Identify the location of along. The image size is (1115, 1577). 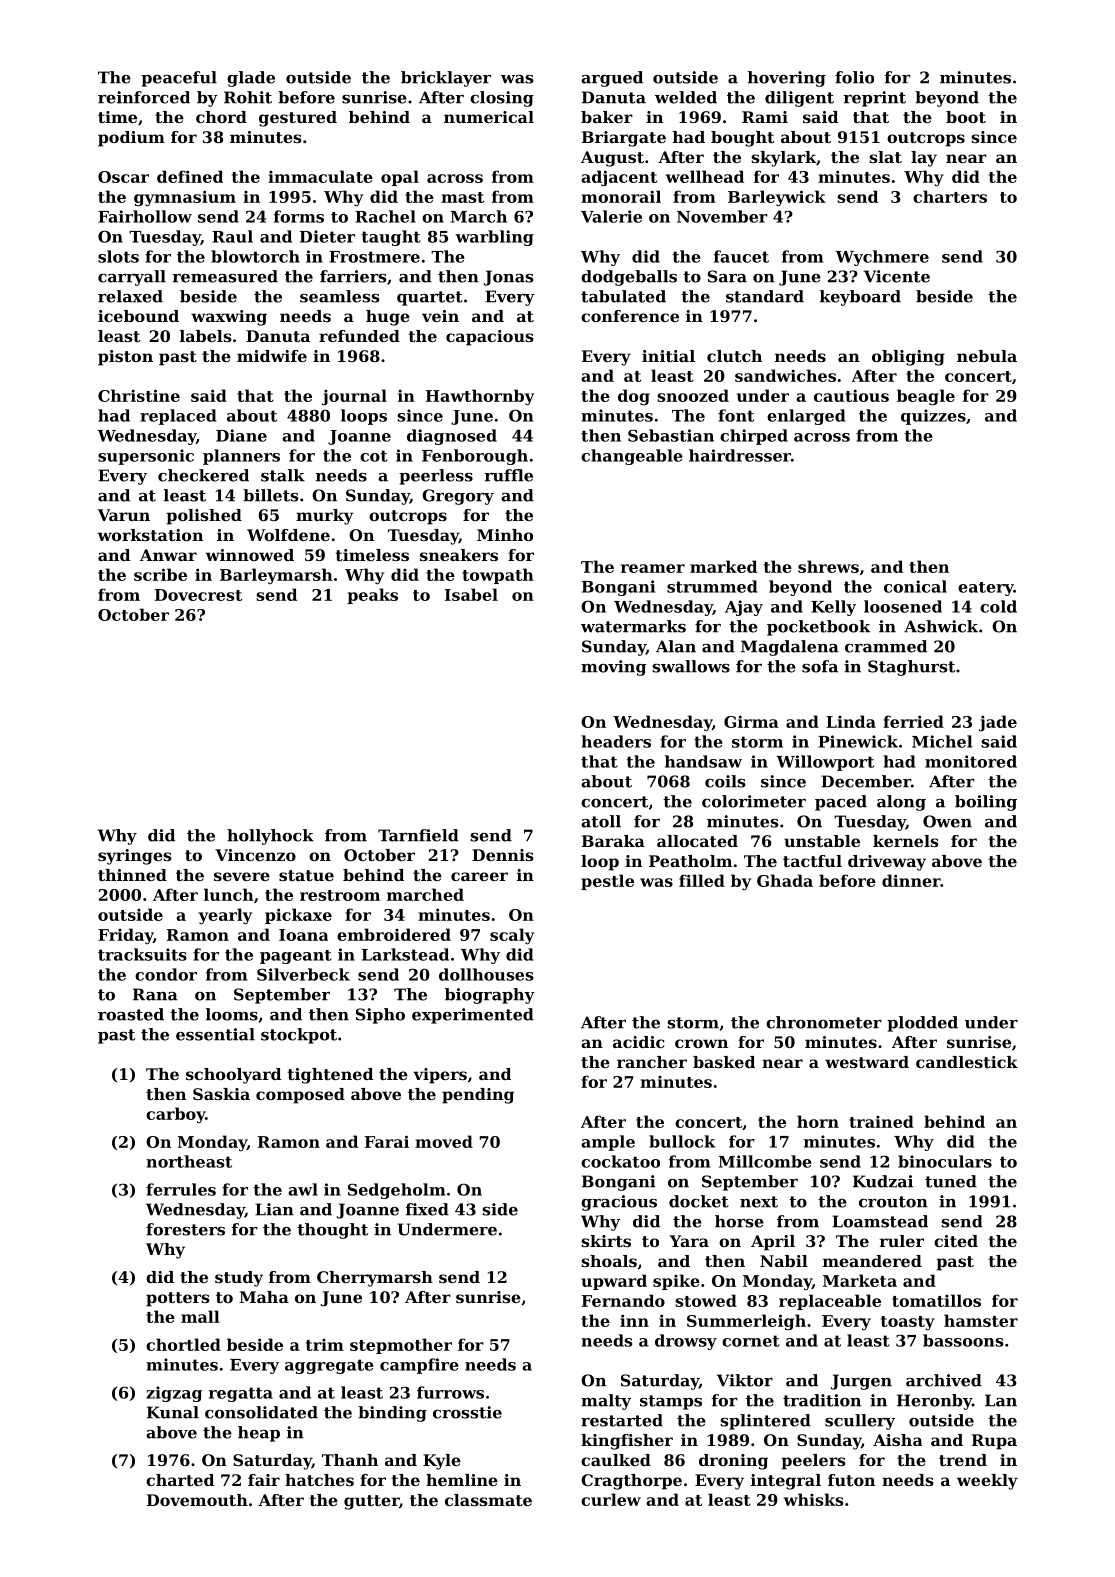
(901, 803).
